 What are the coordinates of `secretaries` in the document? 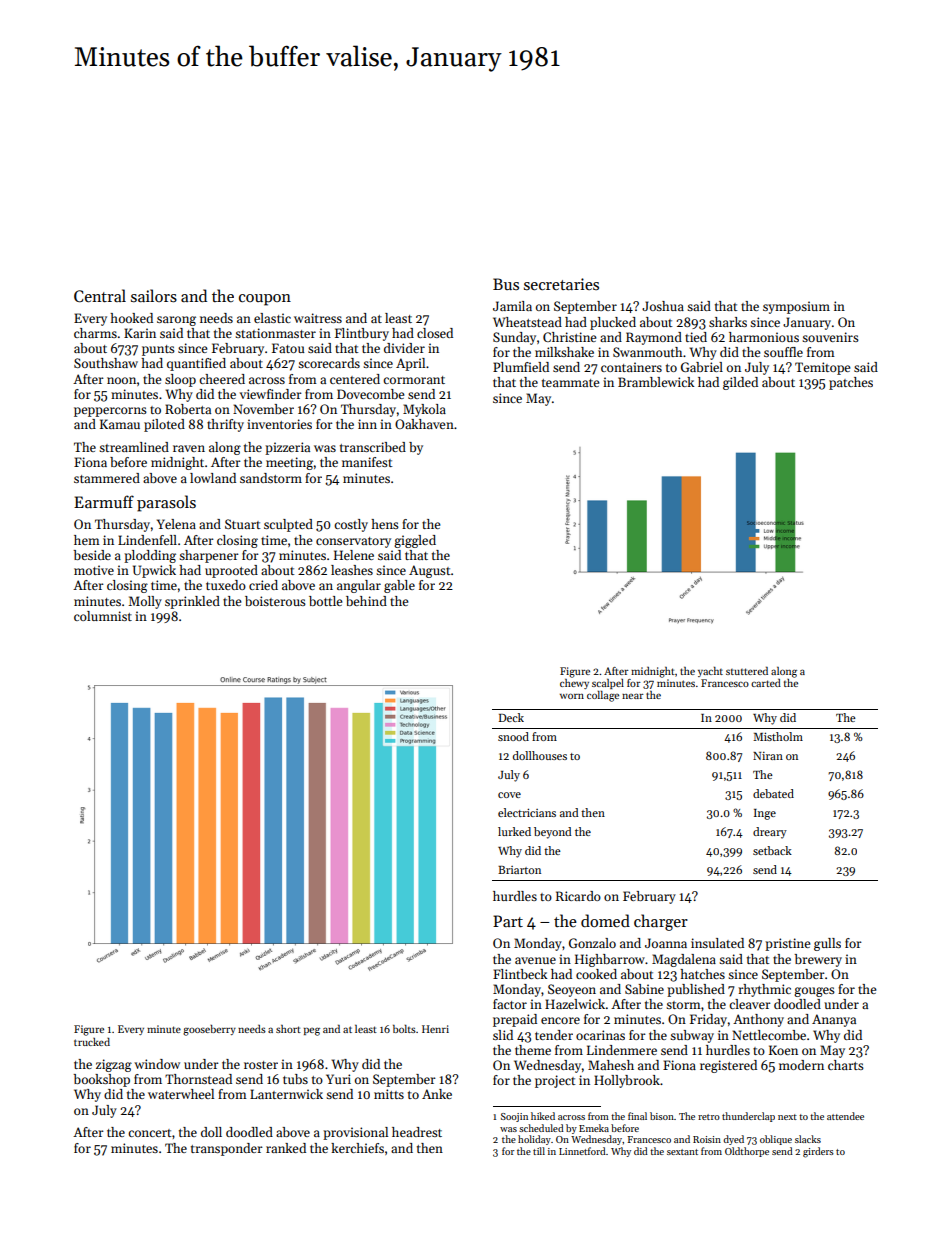 It's located at (561, 284).
